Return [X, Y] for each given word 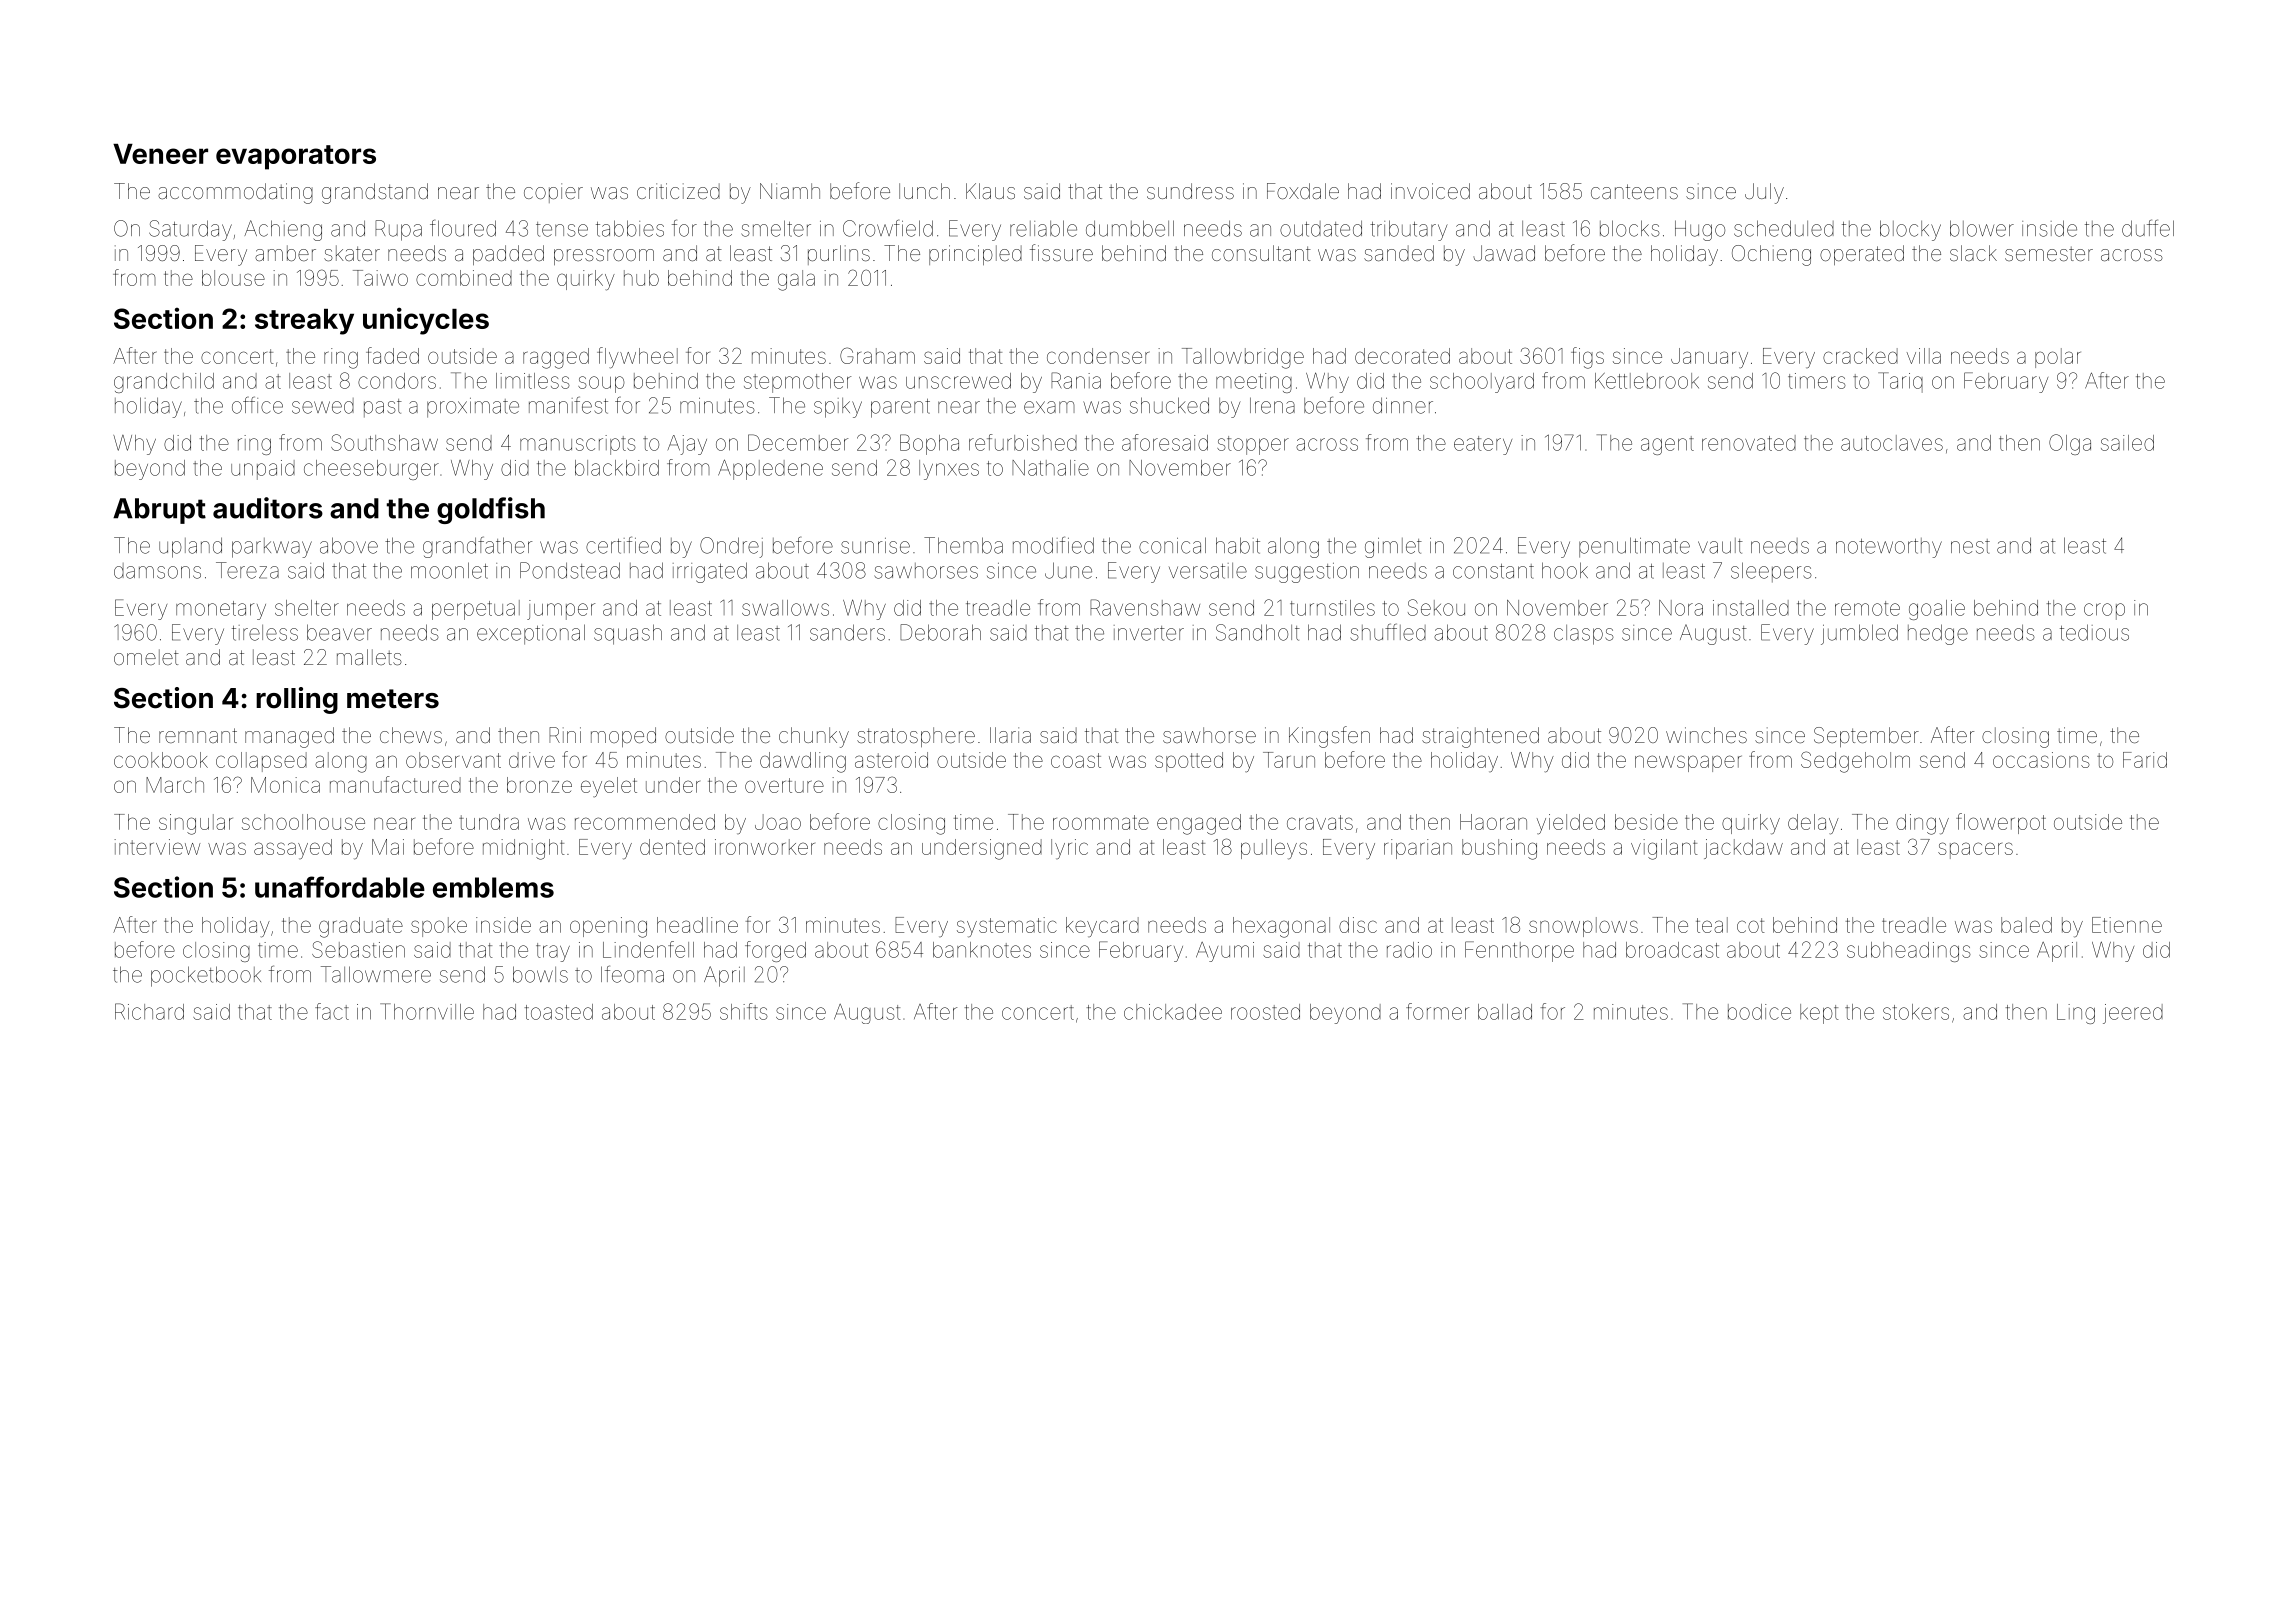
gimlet [1393, 548]
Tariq [1900, 382]
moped [623, 737]
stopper [1253, 445]
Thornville [427, 1011]
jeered [2133, 1014]
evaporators [296, 157]
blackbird [617, 468]
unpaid [263, 470]
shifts [744, 1011]
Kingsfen [1329, 737]
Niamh [790, 191]
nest [1970, 546]
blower [1982, 228]
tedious [2094, 632]
